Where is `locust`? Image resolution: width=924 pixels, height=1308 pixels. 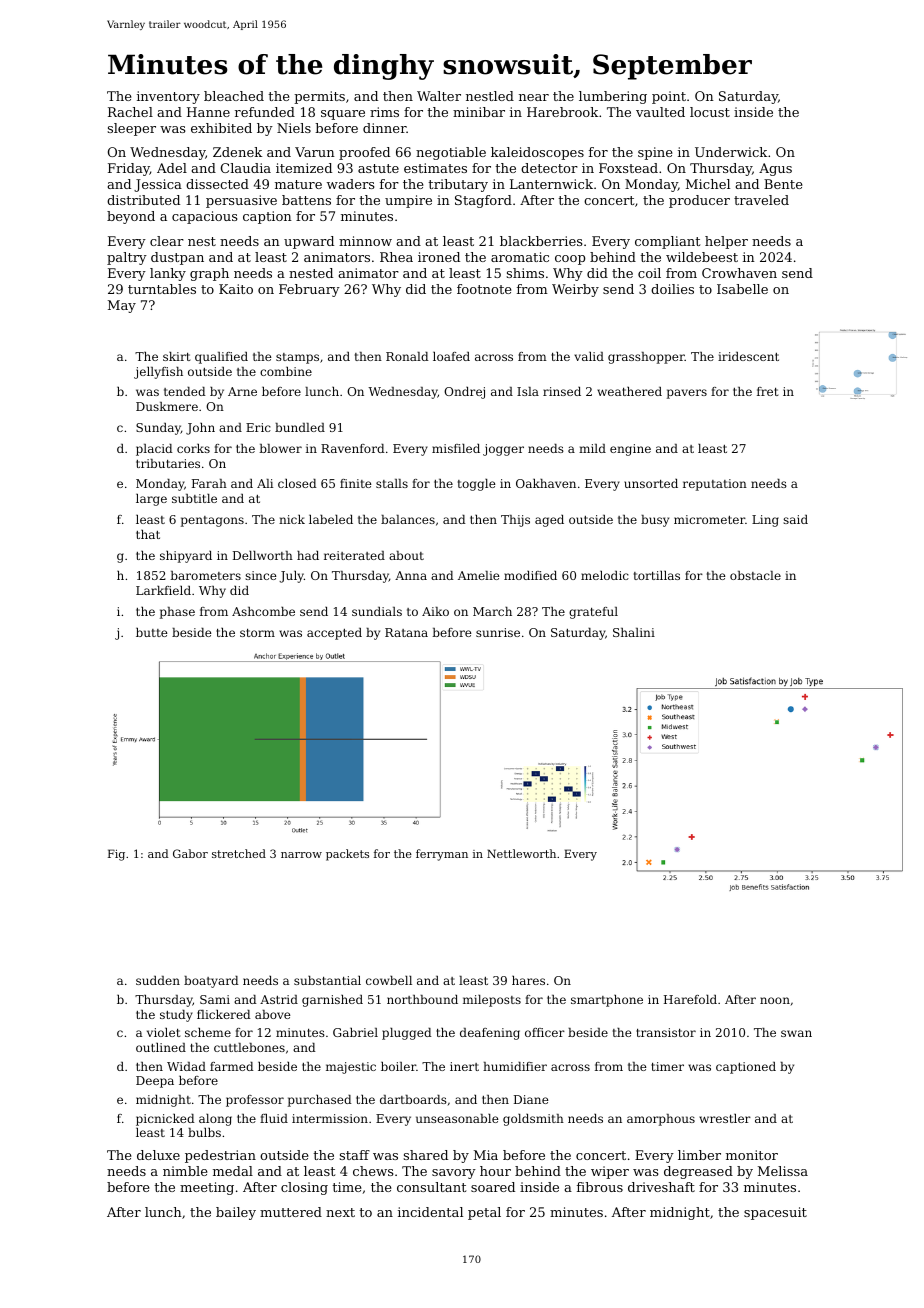 locust is located at coordinates (710, 112).
